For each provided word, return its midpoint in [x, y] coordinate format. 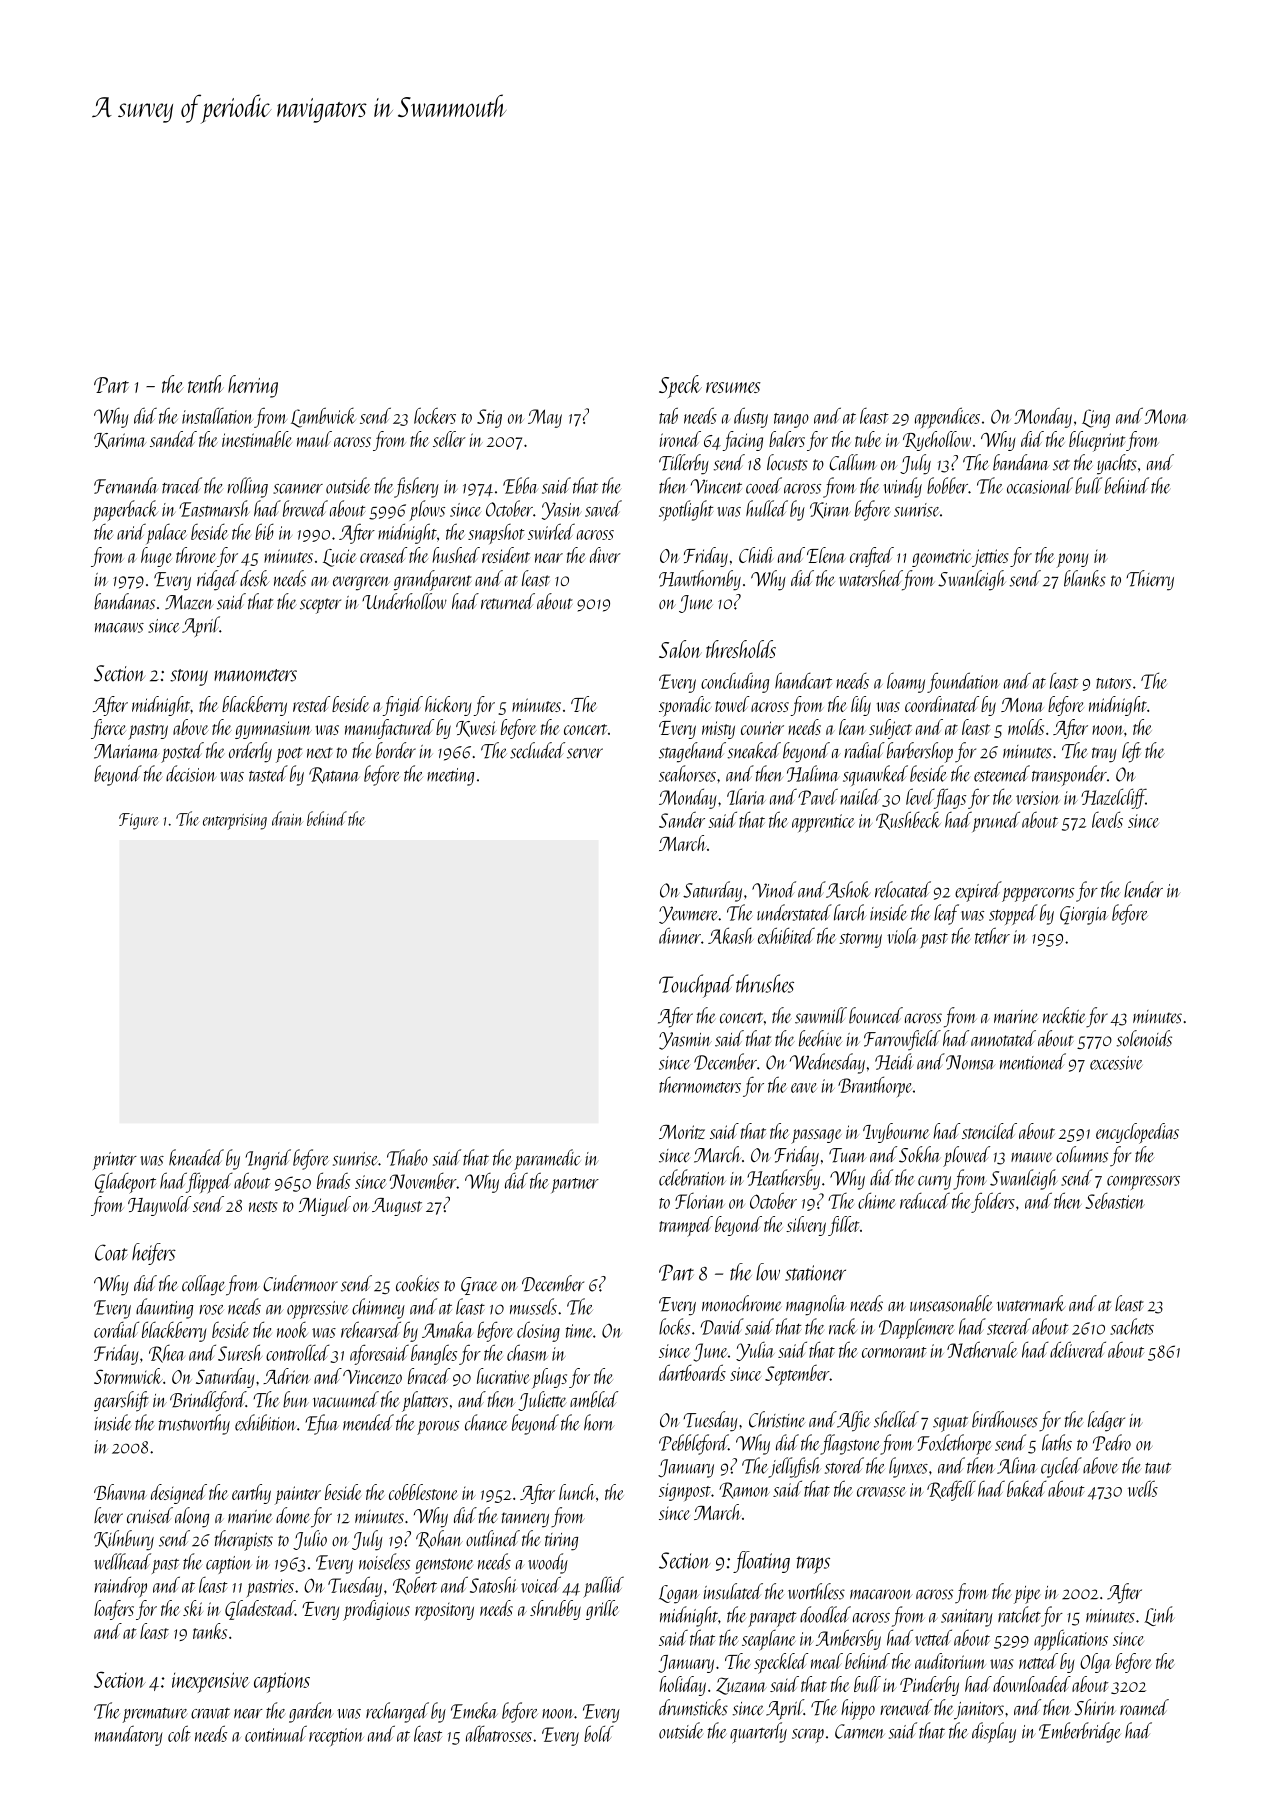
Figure [138, 821]
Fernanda [126, 485]
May [545, 418]
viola [902, 935]
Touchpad [696, 986]
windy [902, 487]
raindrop [120, 1586]
